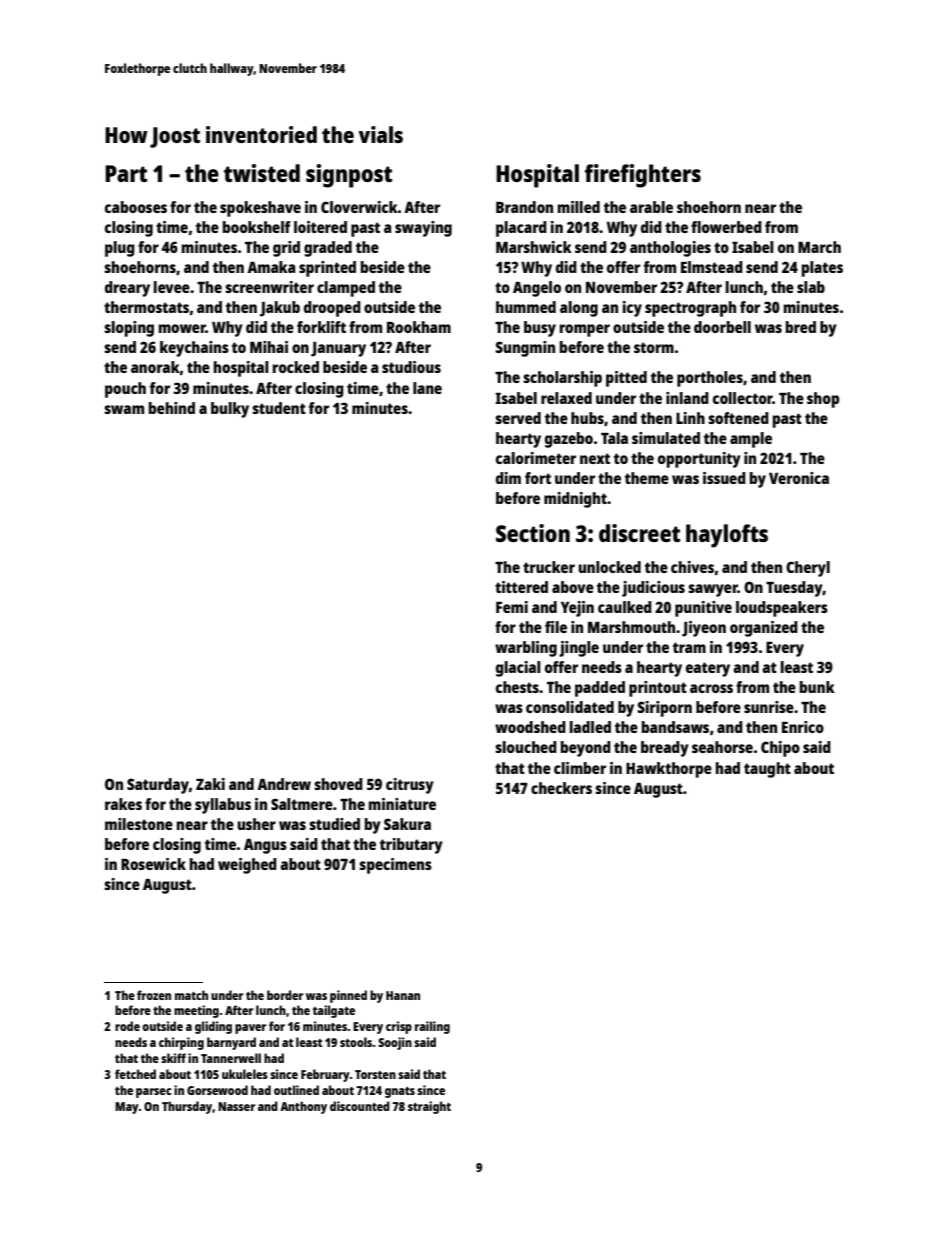  What do you see at coordinates (524, 207) in the screenshot?
I see `Brandon` at bounding box center [524, 207].
